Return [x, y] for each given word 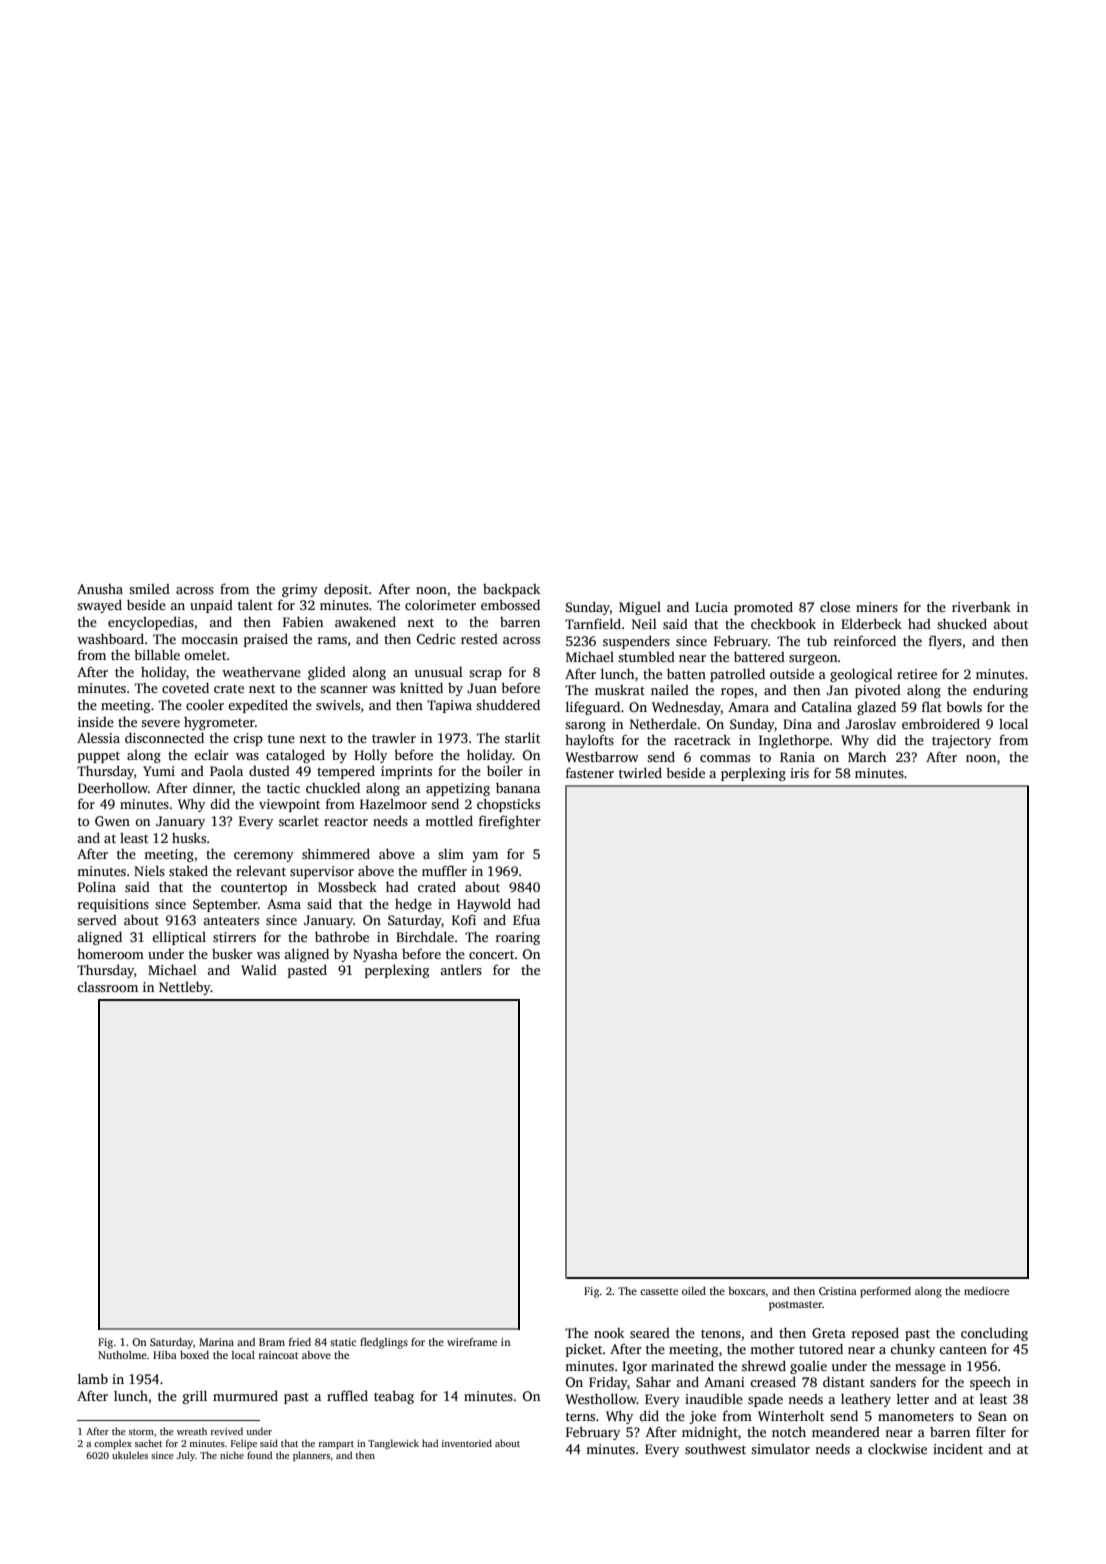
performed [885, 1292]
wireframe [472, 1342]
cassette [659, 1291]
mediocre [986, 1291]
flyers [945, 642]
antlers [461, 969]
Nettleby [185, 988]
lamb [93, 1378]
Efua [526, 919]
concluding [994, 1334]
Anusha [100, 589]
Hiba [165, 1355]
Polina [97, 886]
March [867, 756]
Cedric [436, 638]
